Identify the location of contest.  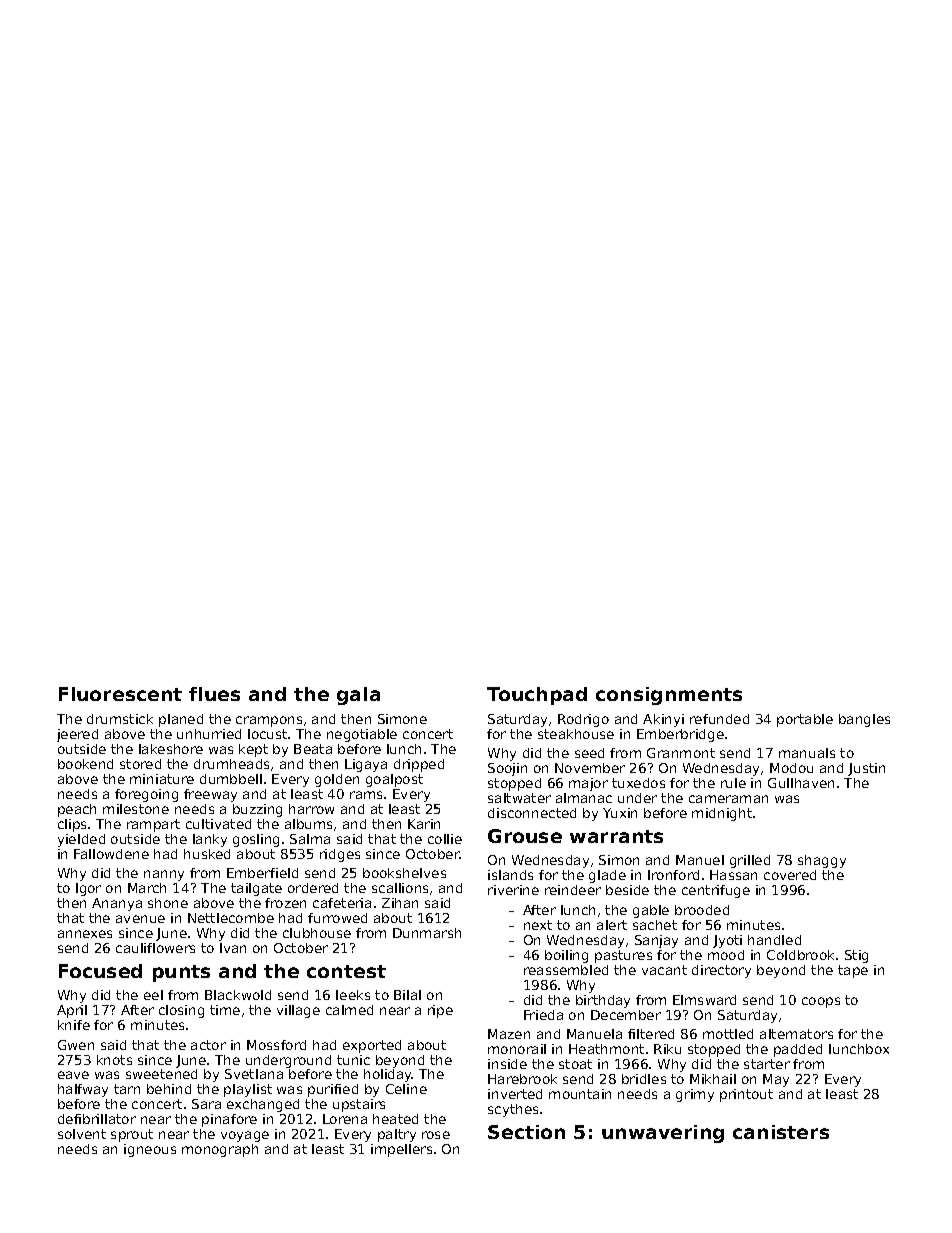
(346, 971).
